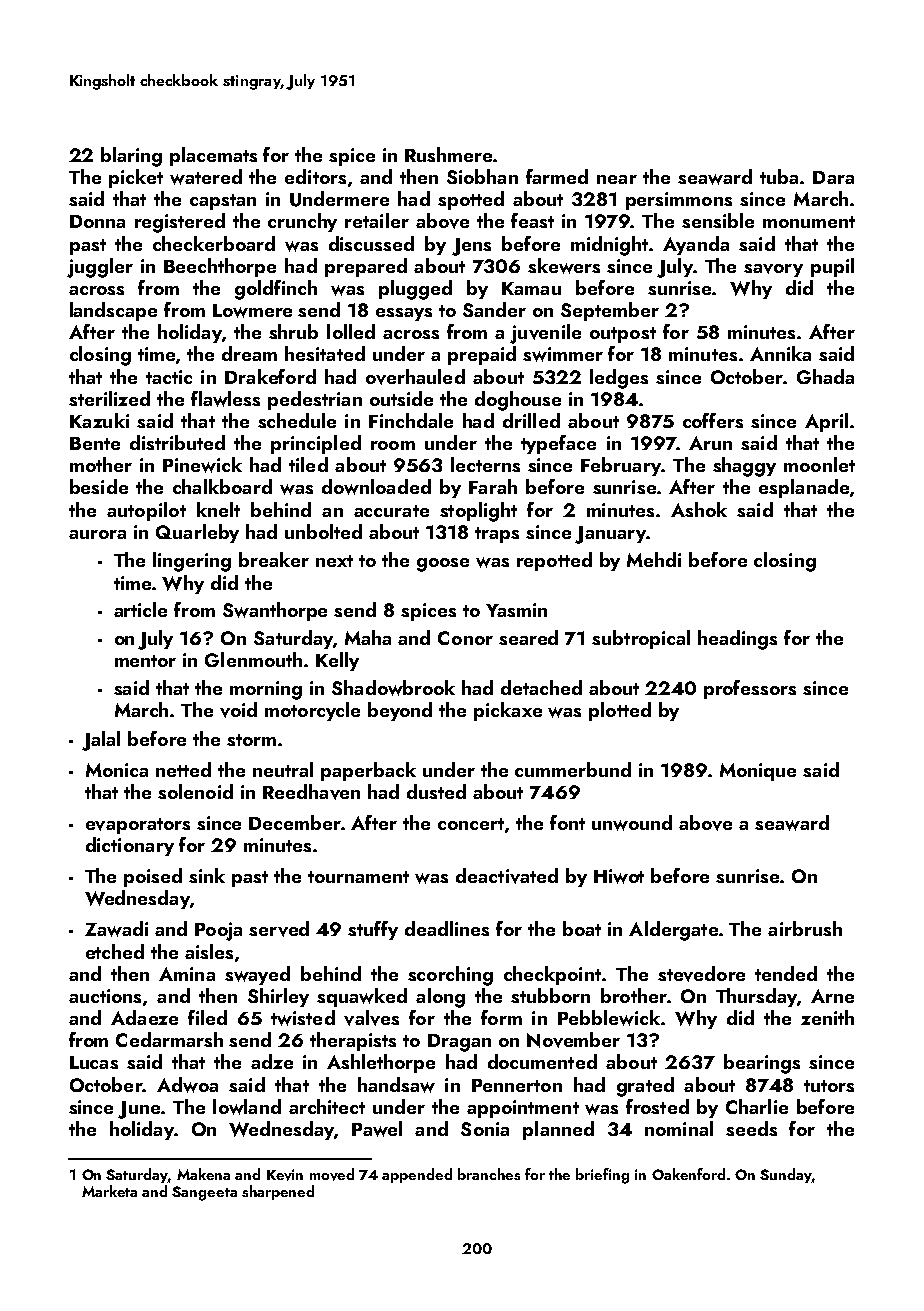 Image resolution: width=924 pixels, height=1311 pixels. I want to click on landscape, so click(113, 311).
